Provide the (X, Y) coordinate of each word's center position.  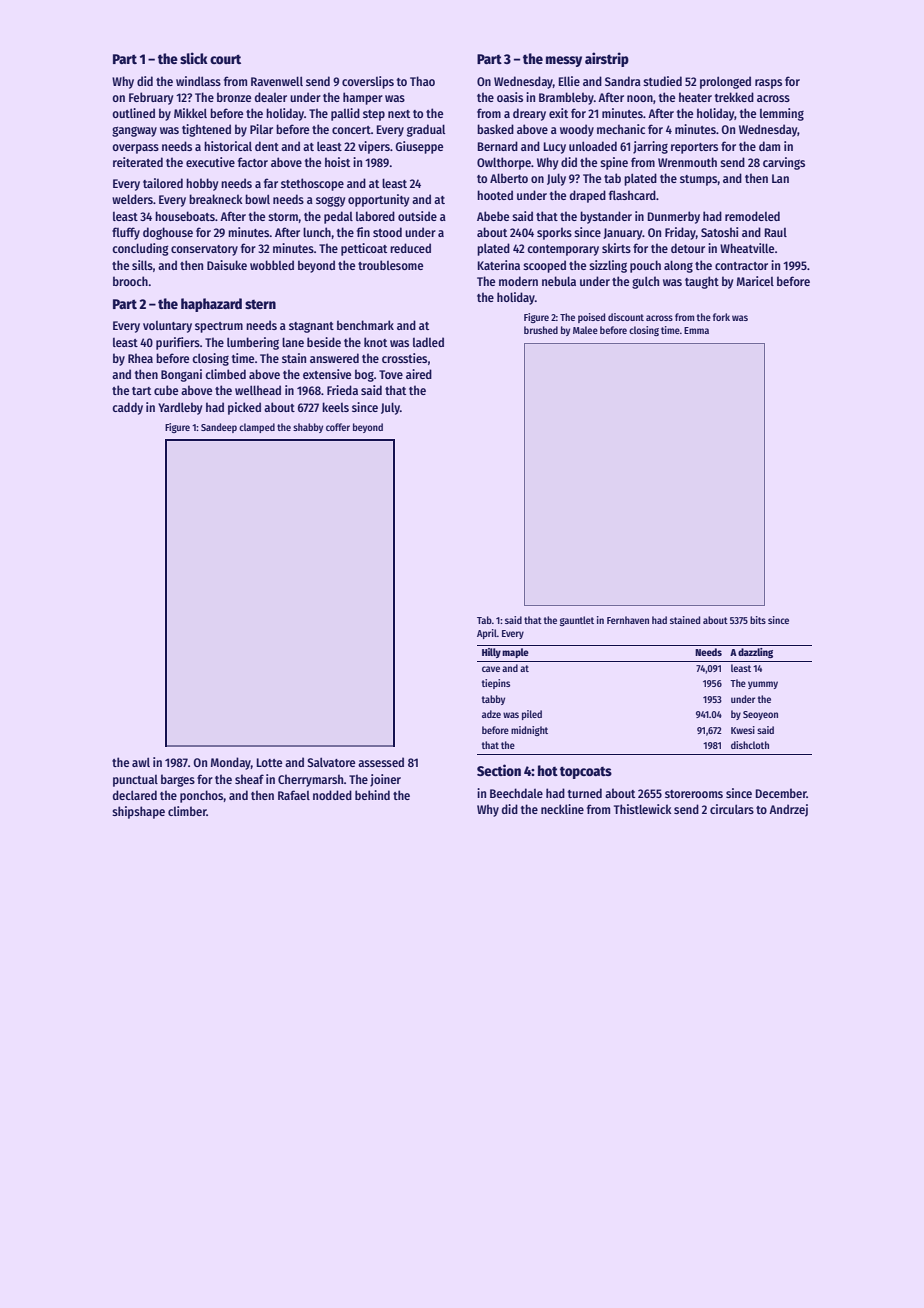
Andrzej (788, 810)
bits (758, 620)
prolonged (725, 82)
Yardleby (180, 408)
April (487, 634)
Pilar (261, 129)
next (399, 114)
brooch (130, 281)
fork (721, 317)
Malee (585, 330)
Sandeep (219, 428)
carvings (784, 163)
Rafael (294, 795)
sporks (554, 233)
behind (372, 795)
